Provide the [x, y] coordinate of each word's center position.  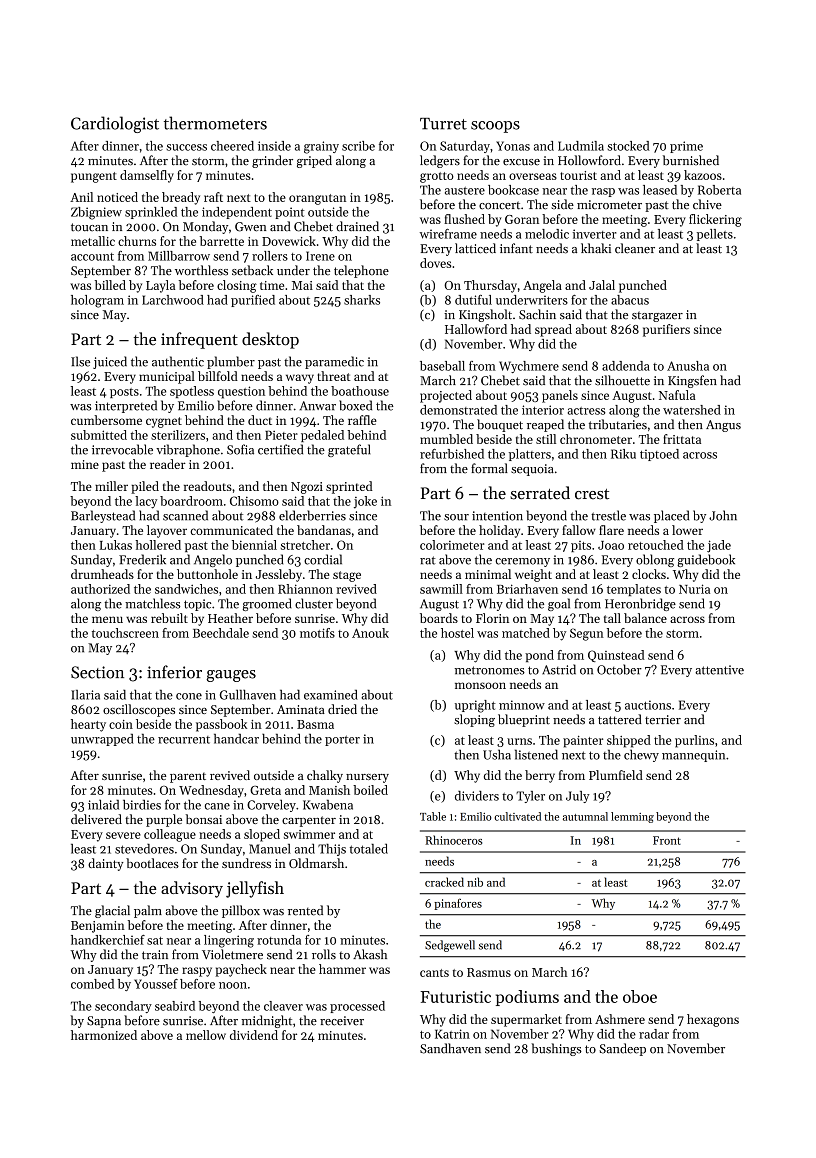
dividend [254, 1035]
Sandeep [622, 1049]
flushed [464, 219]
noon [233, 985]
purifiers [666, 330]
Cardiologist [115, 124]
